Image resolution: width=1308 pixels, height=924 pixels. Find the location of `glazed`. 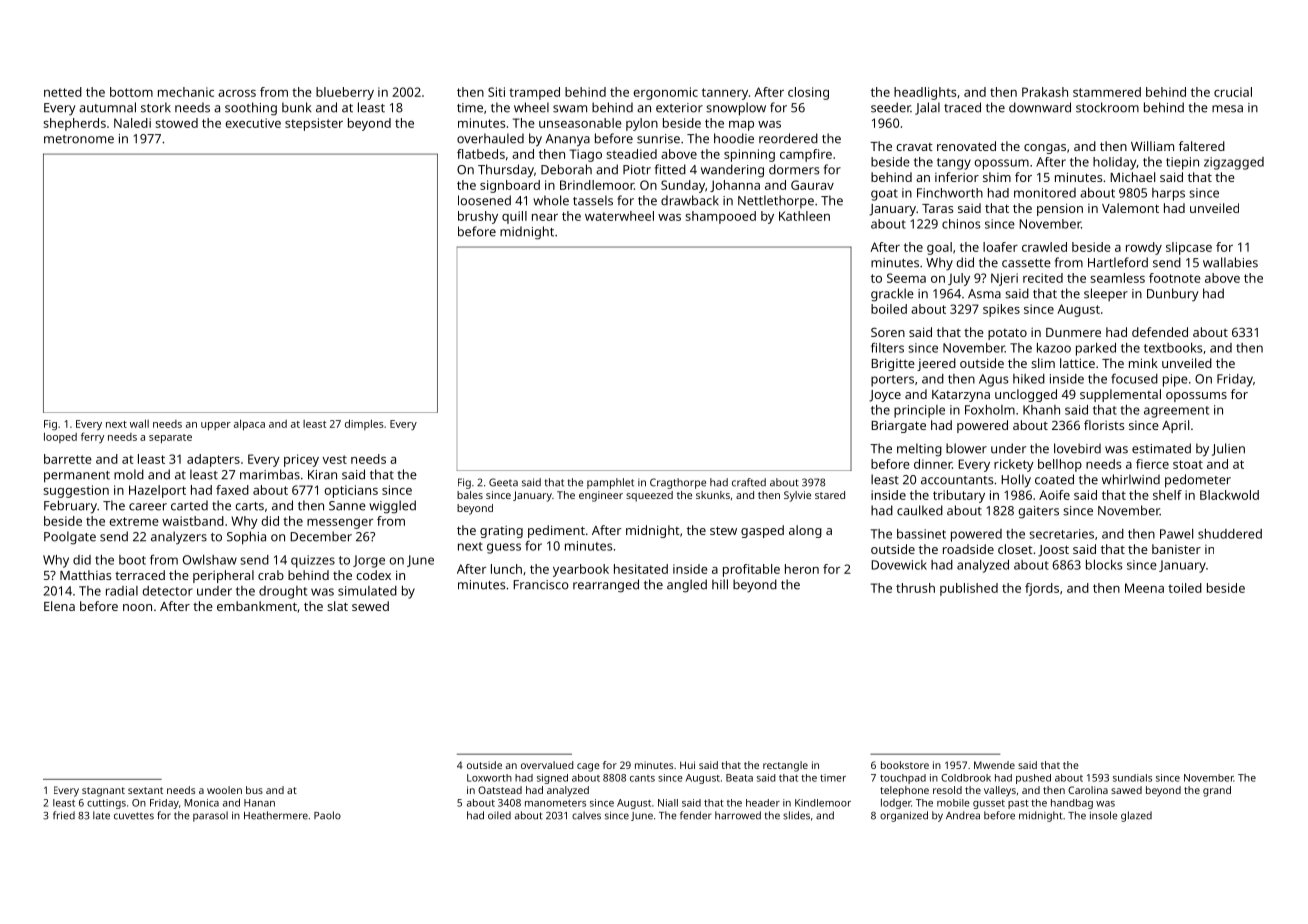

glazed is located at coordinates (1136, 816).
